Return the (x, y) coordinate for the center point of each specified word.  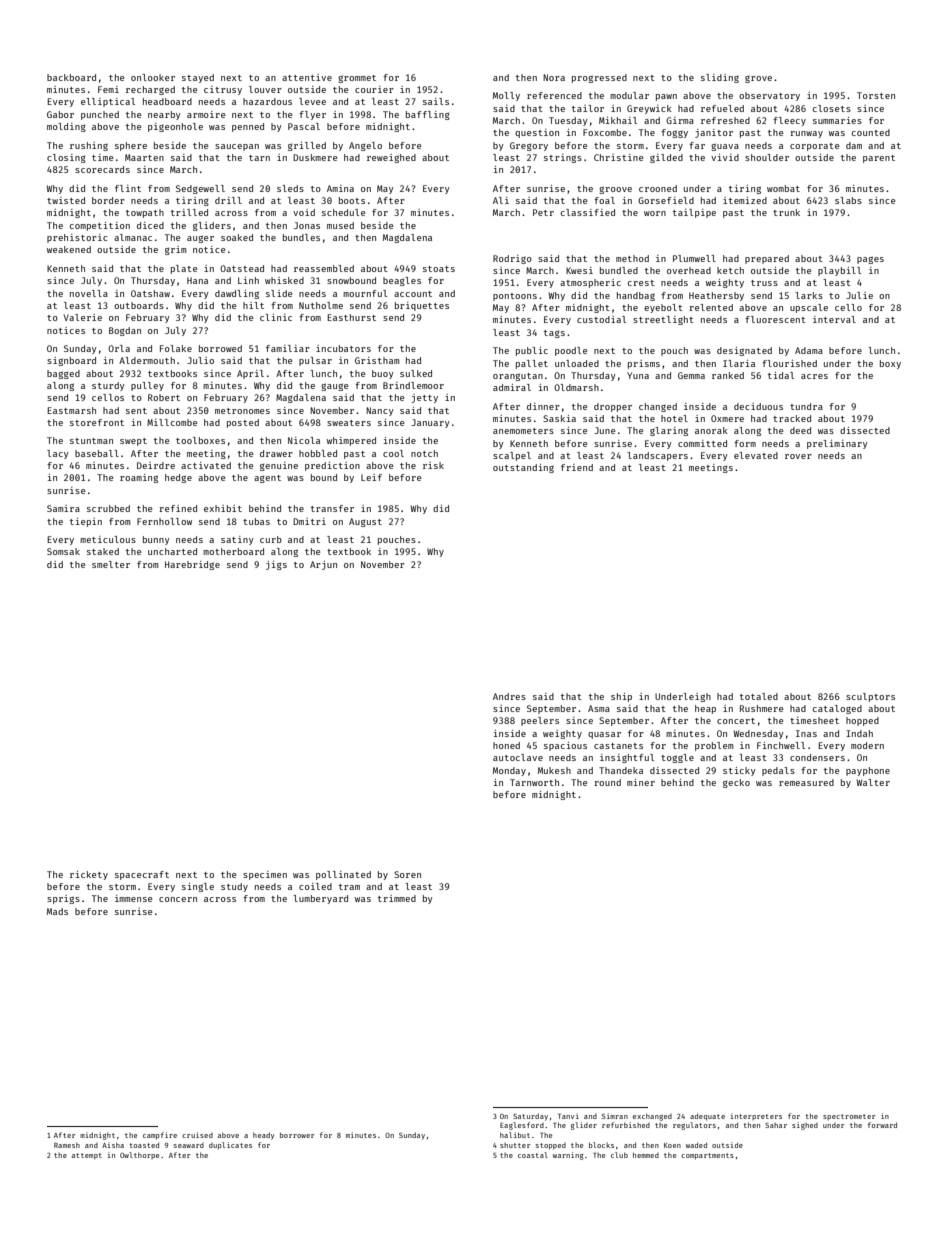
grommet (357, 79)
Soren (407, 874)
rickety (89, 875)
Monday (509, 771)
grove (758, 79)
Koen (672, 1145)
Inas (806, 733)
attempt (87, 1156)
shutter (515, 1145)
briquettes (422, 306)
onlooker (153, 77)
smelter (111, 564)
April (250, 374)
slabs (848, 200)
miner (641, 782)
